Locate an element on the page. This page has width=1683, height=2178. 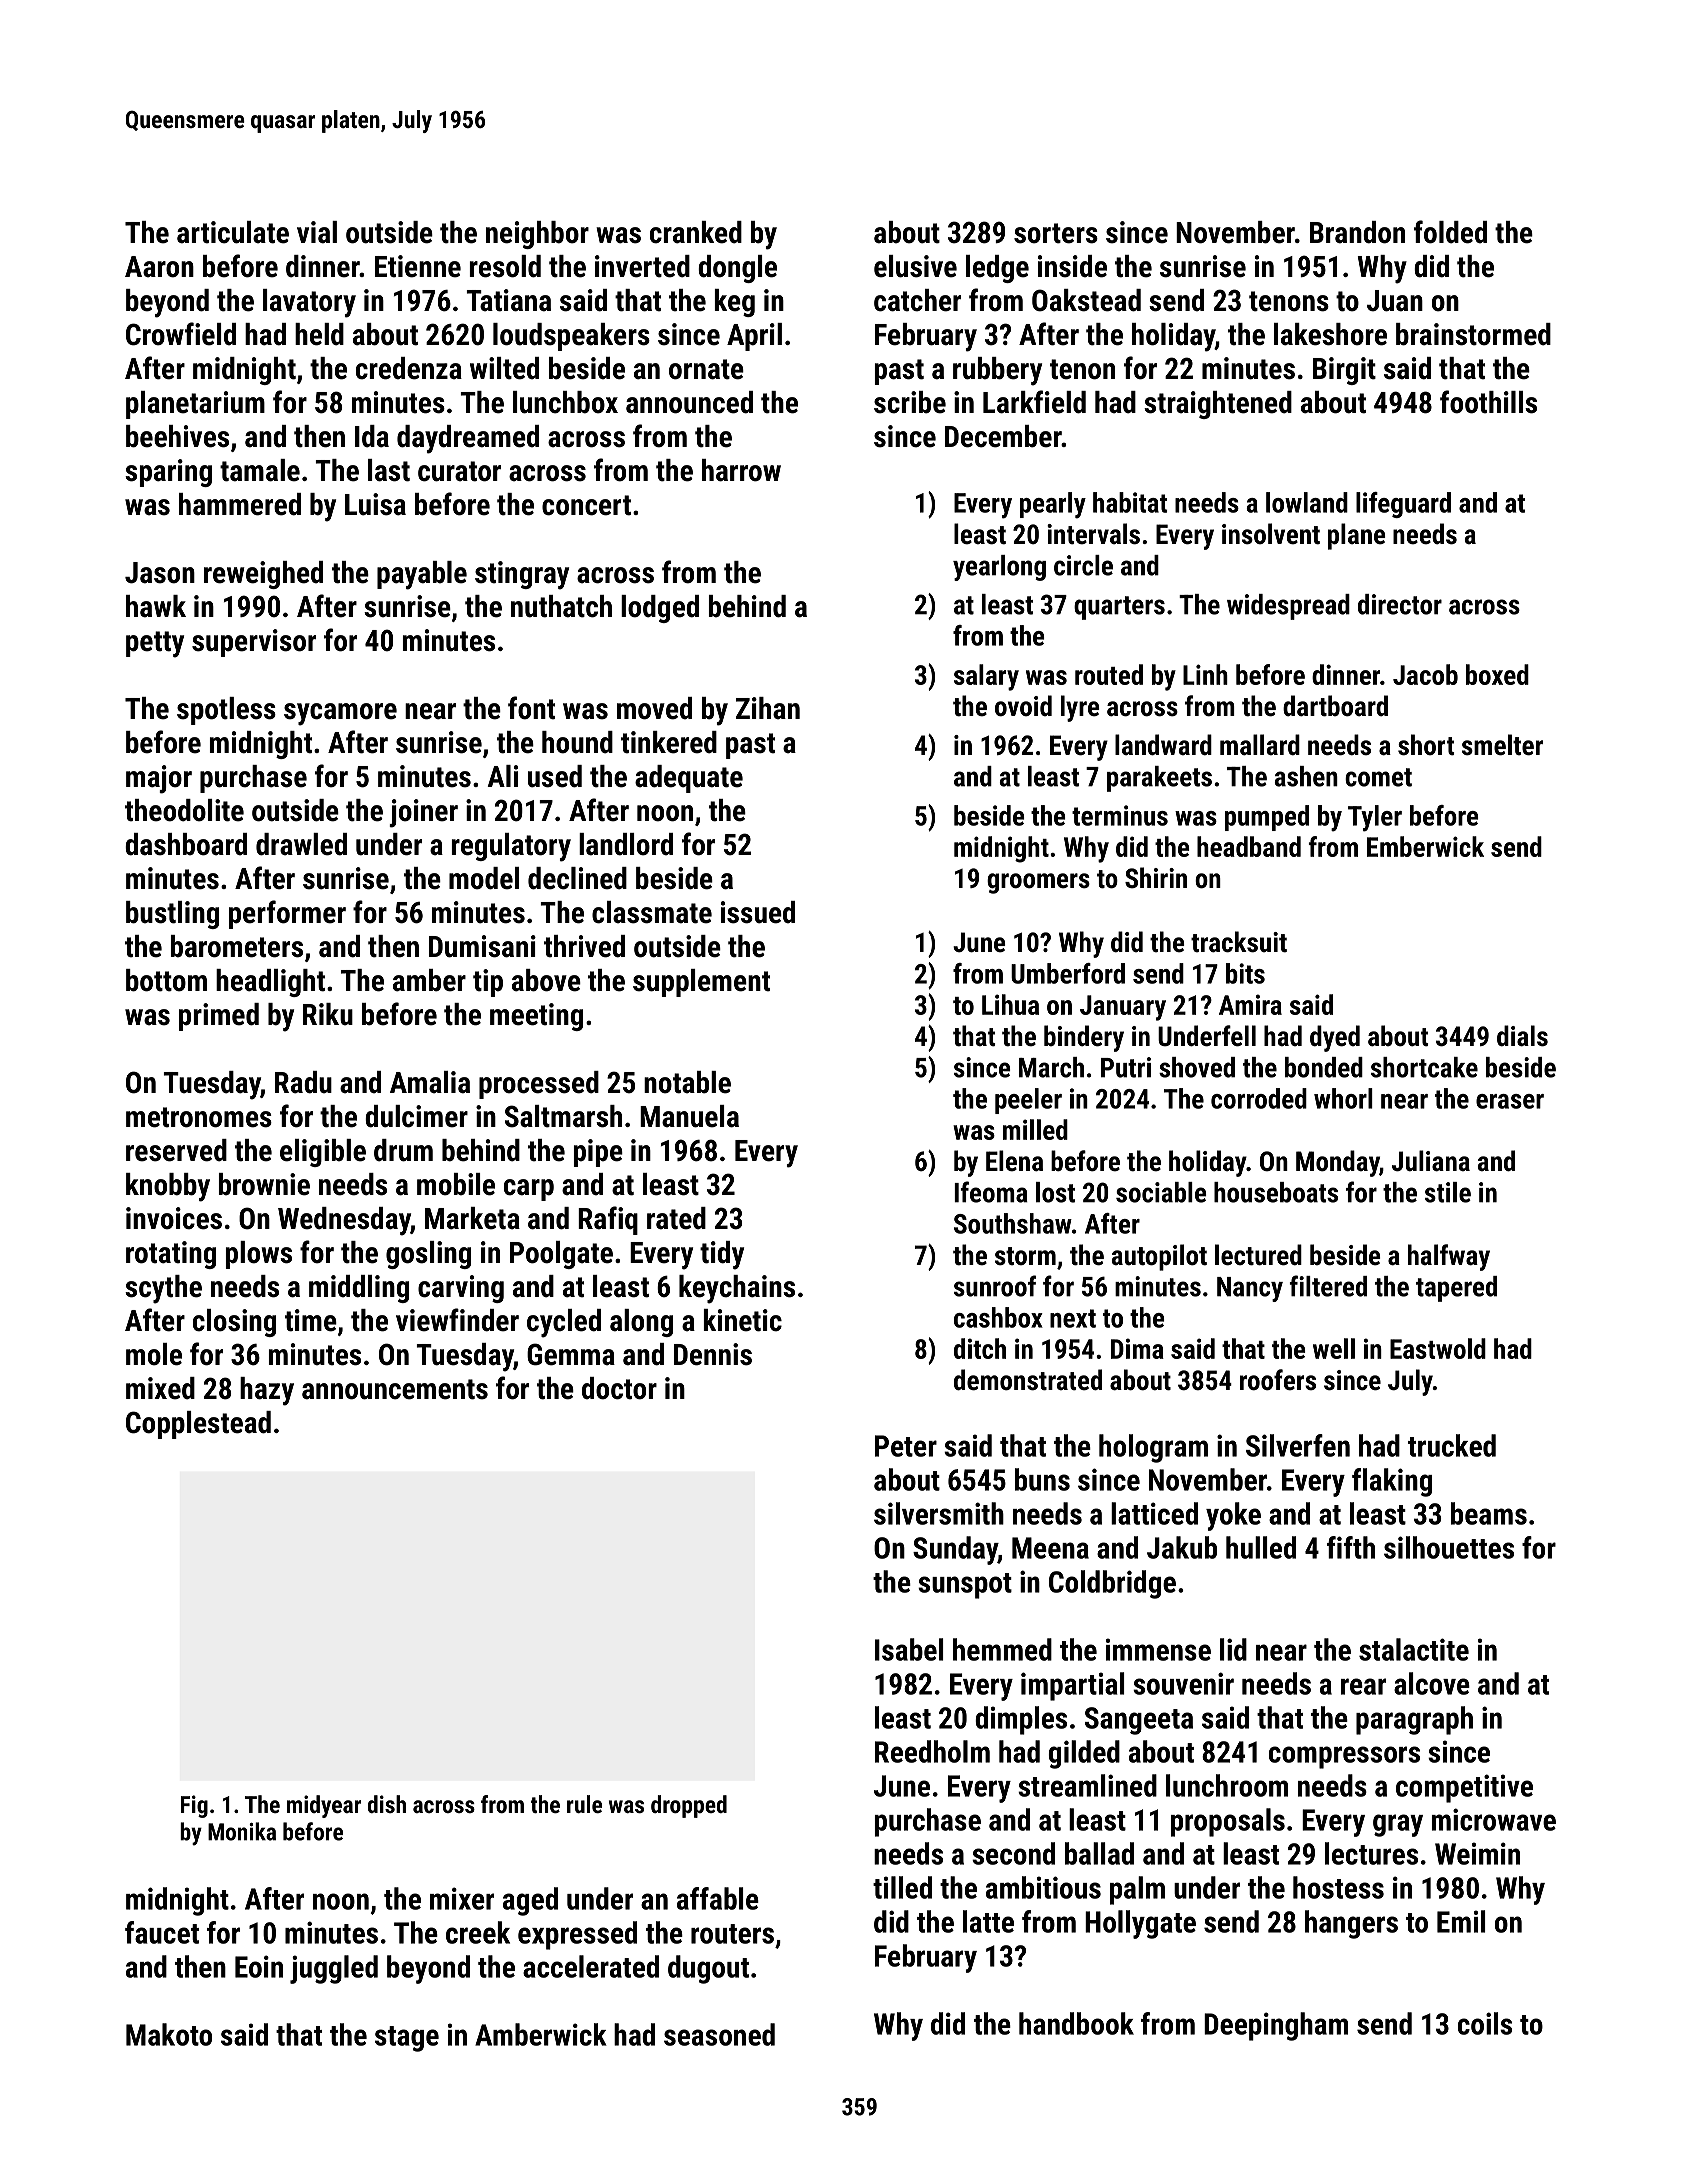
lodged is located at coordinates (660, 609).
